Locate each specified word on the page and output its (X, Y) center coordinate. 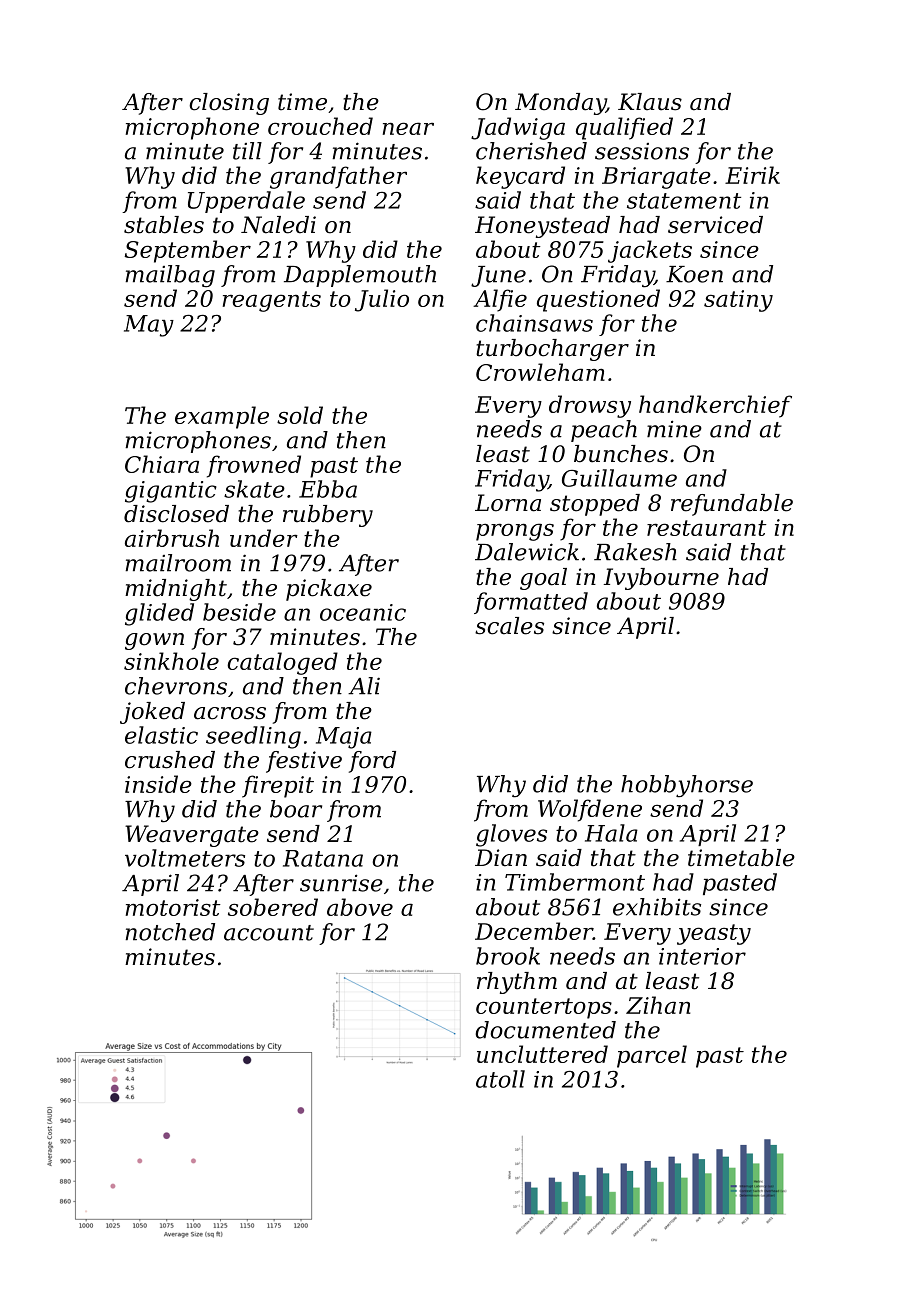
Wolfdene (590, 810)
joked (152, 713)
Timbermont (575, 882)
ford (372, 762)
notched (170, 932)
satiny (738, 301)
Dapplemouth (360, 276)
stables (164, 225)
